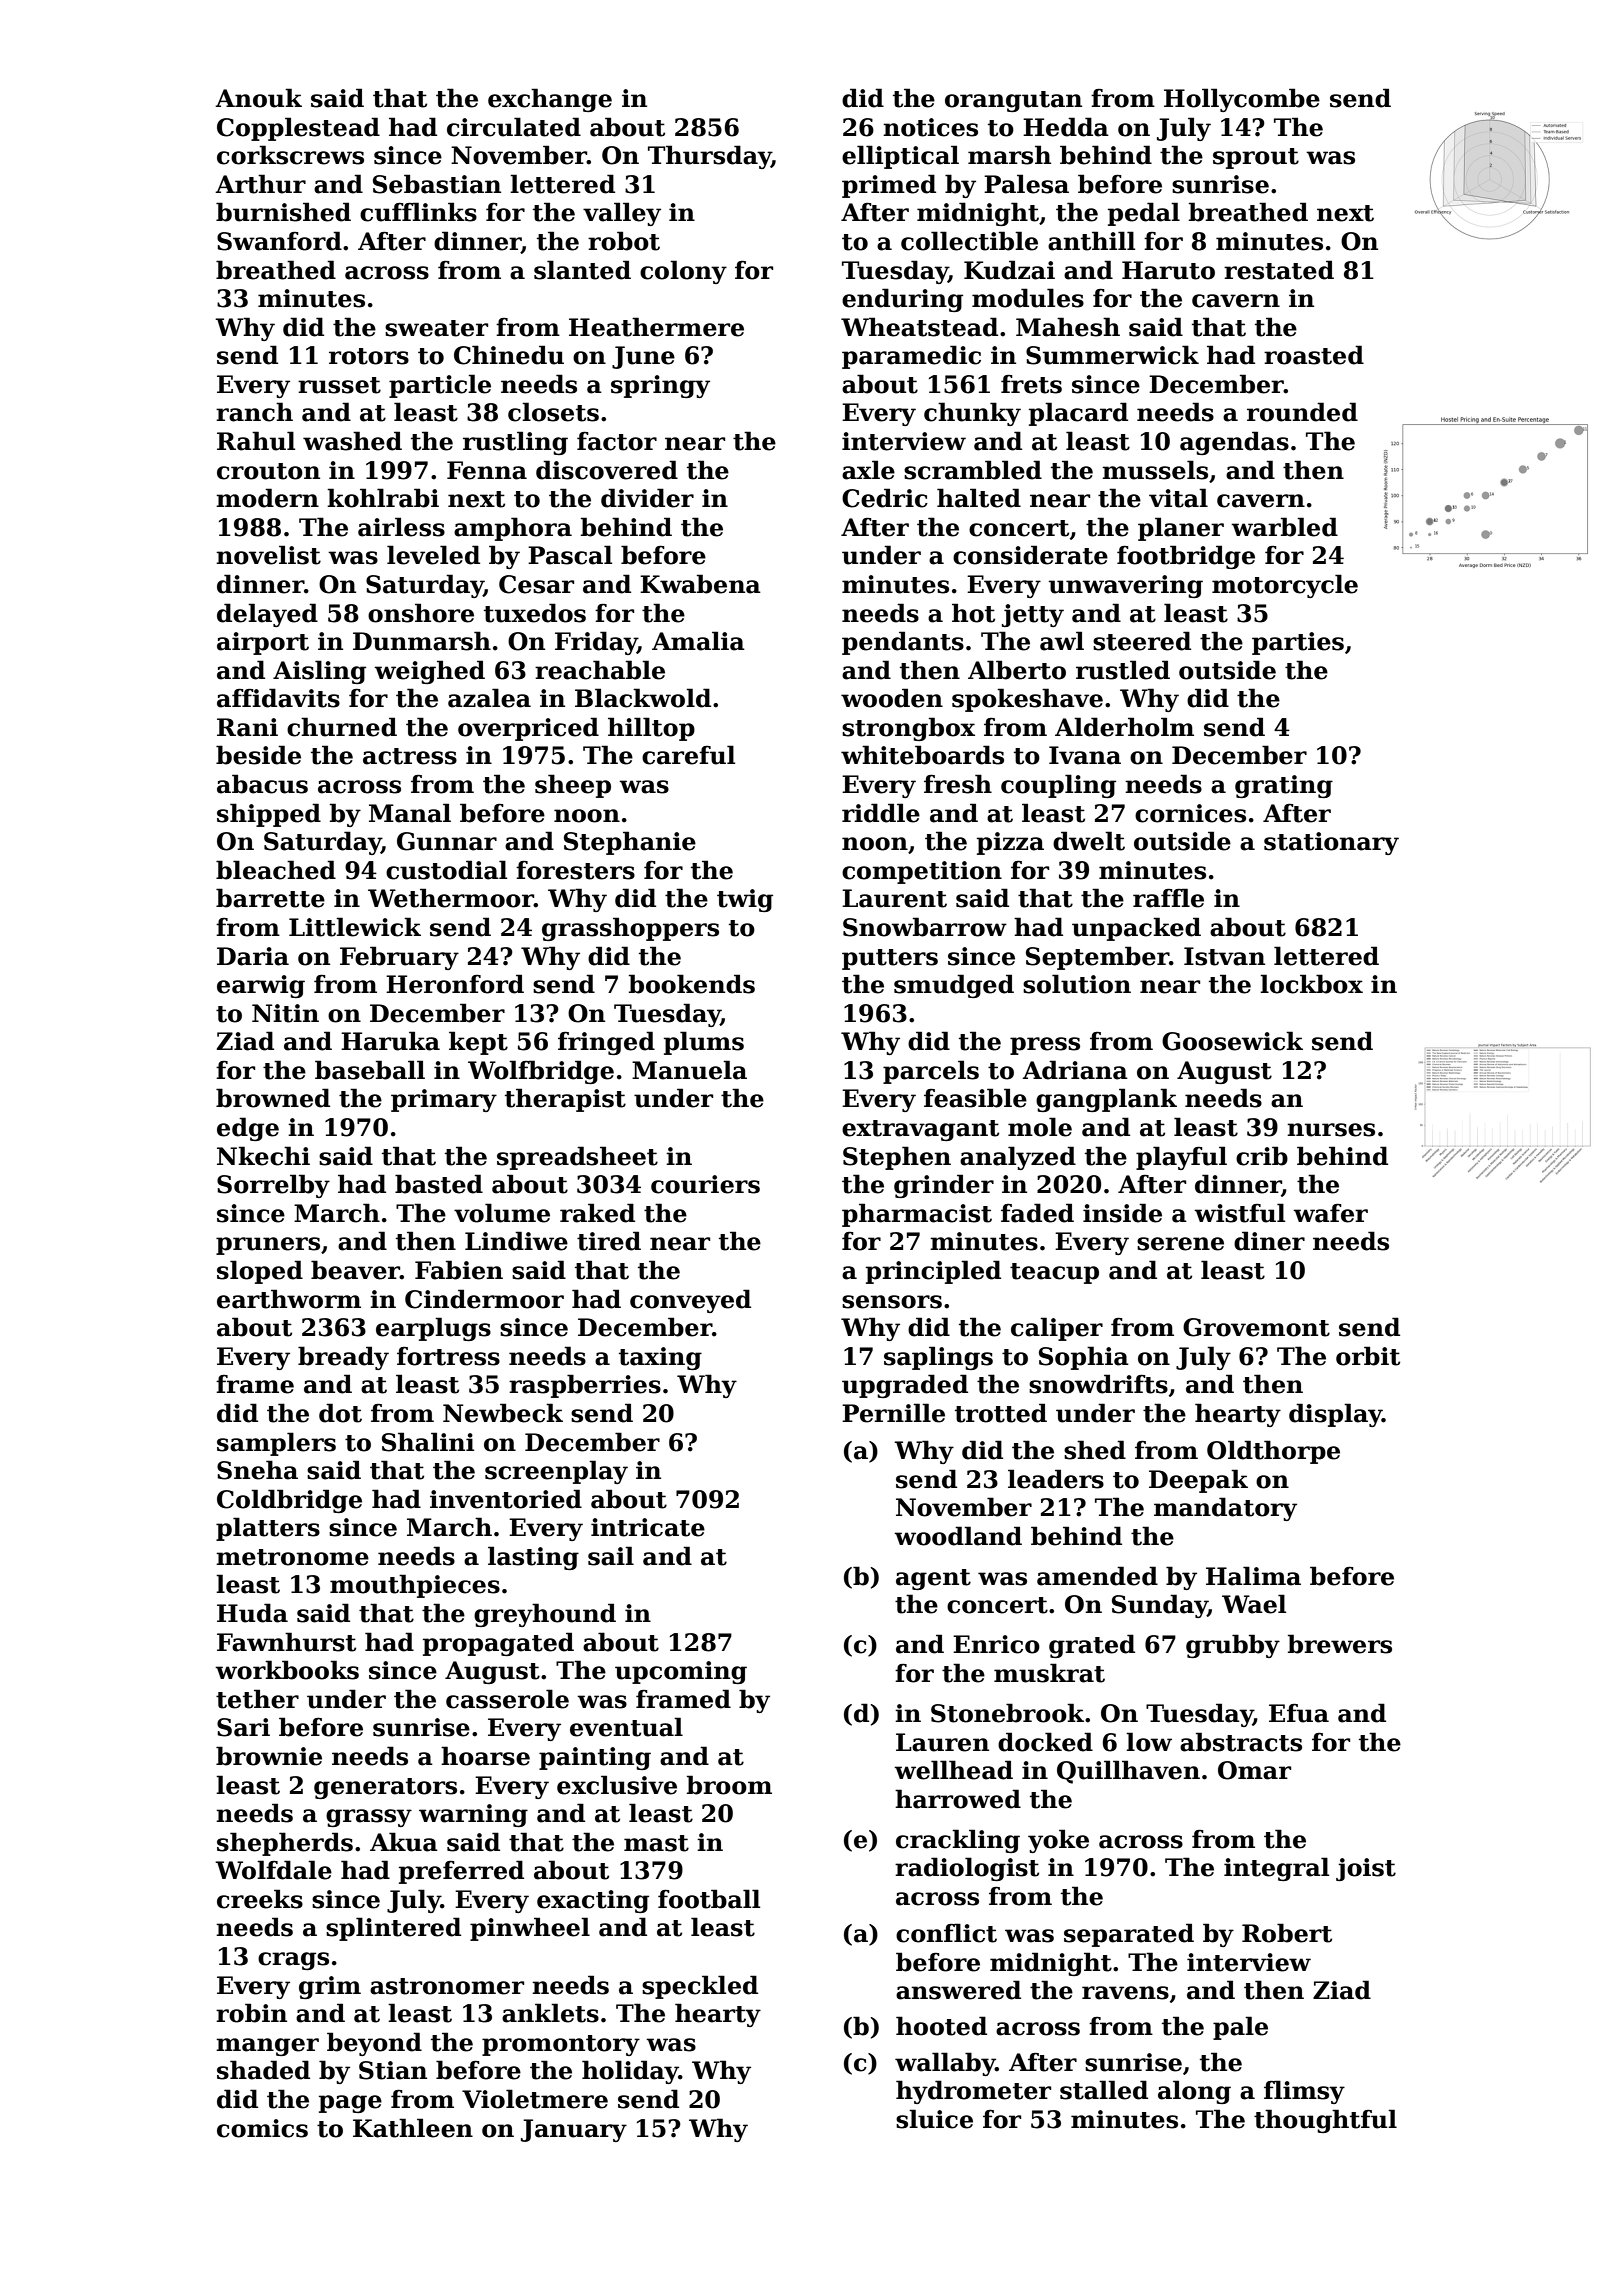 Image resolution: width=1620 pixels, height=2292 pixels. What do you see at coordinates (683, 272) in the page?
I see `colony` at bounding box center [683, 272].
